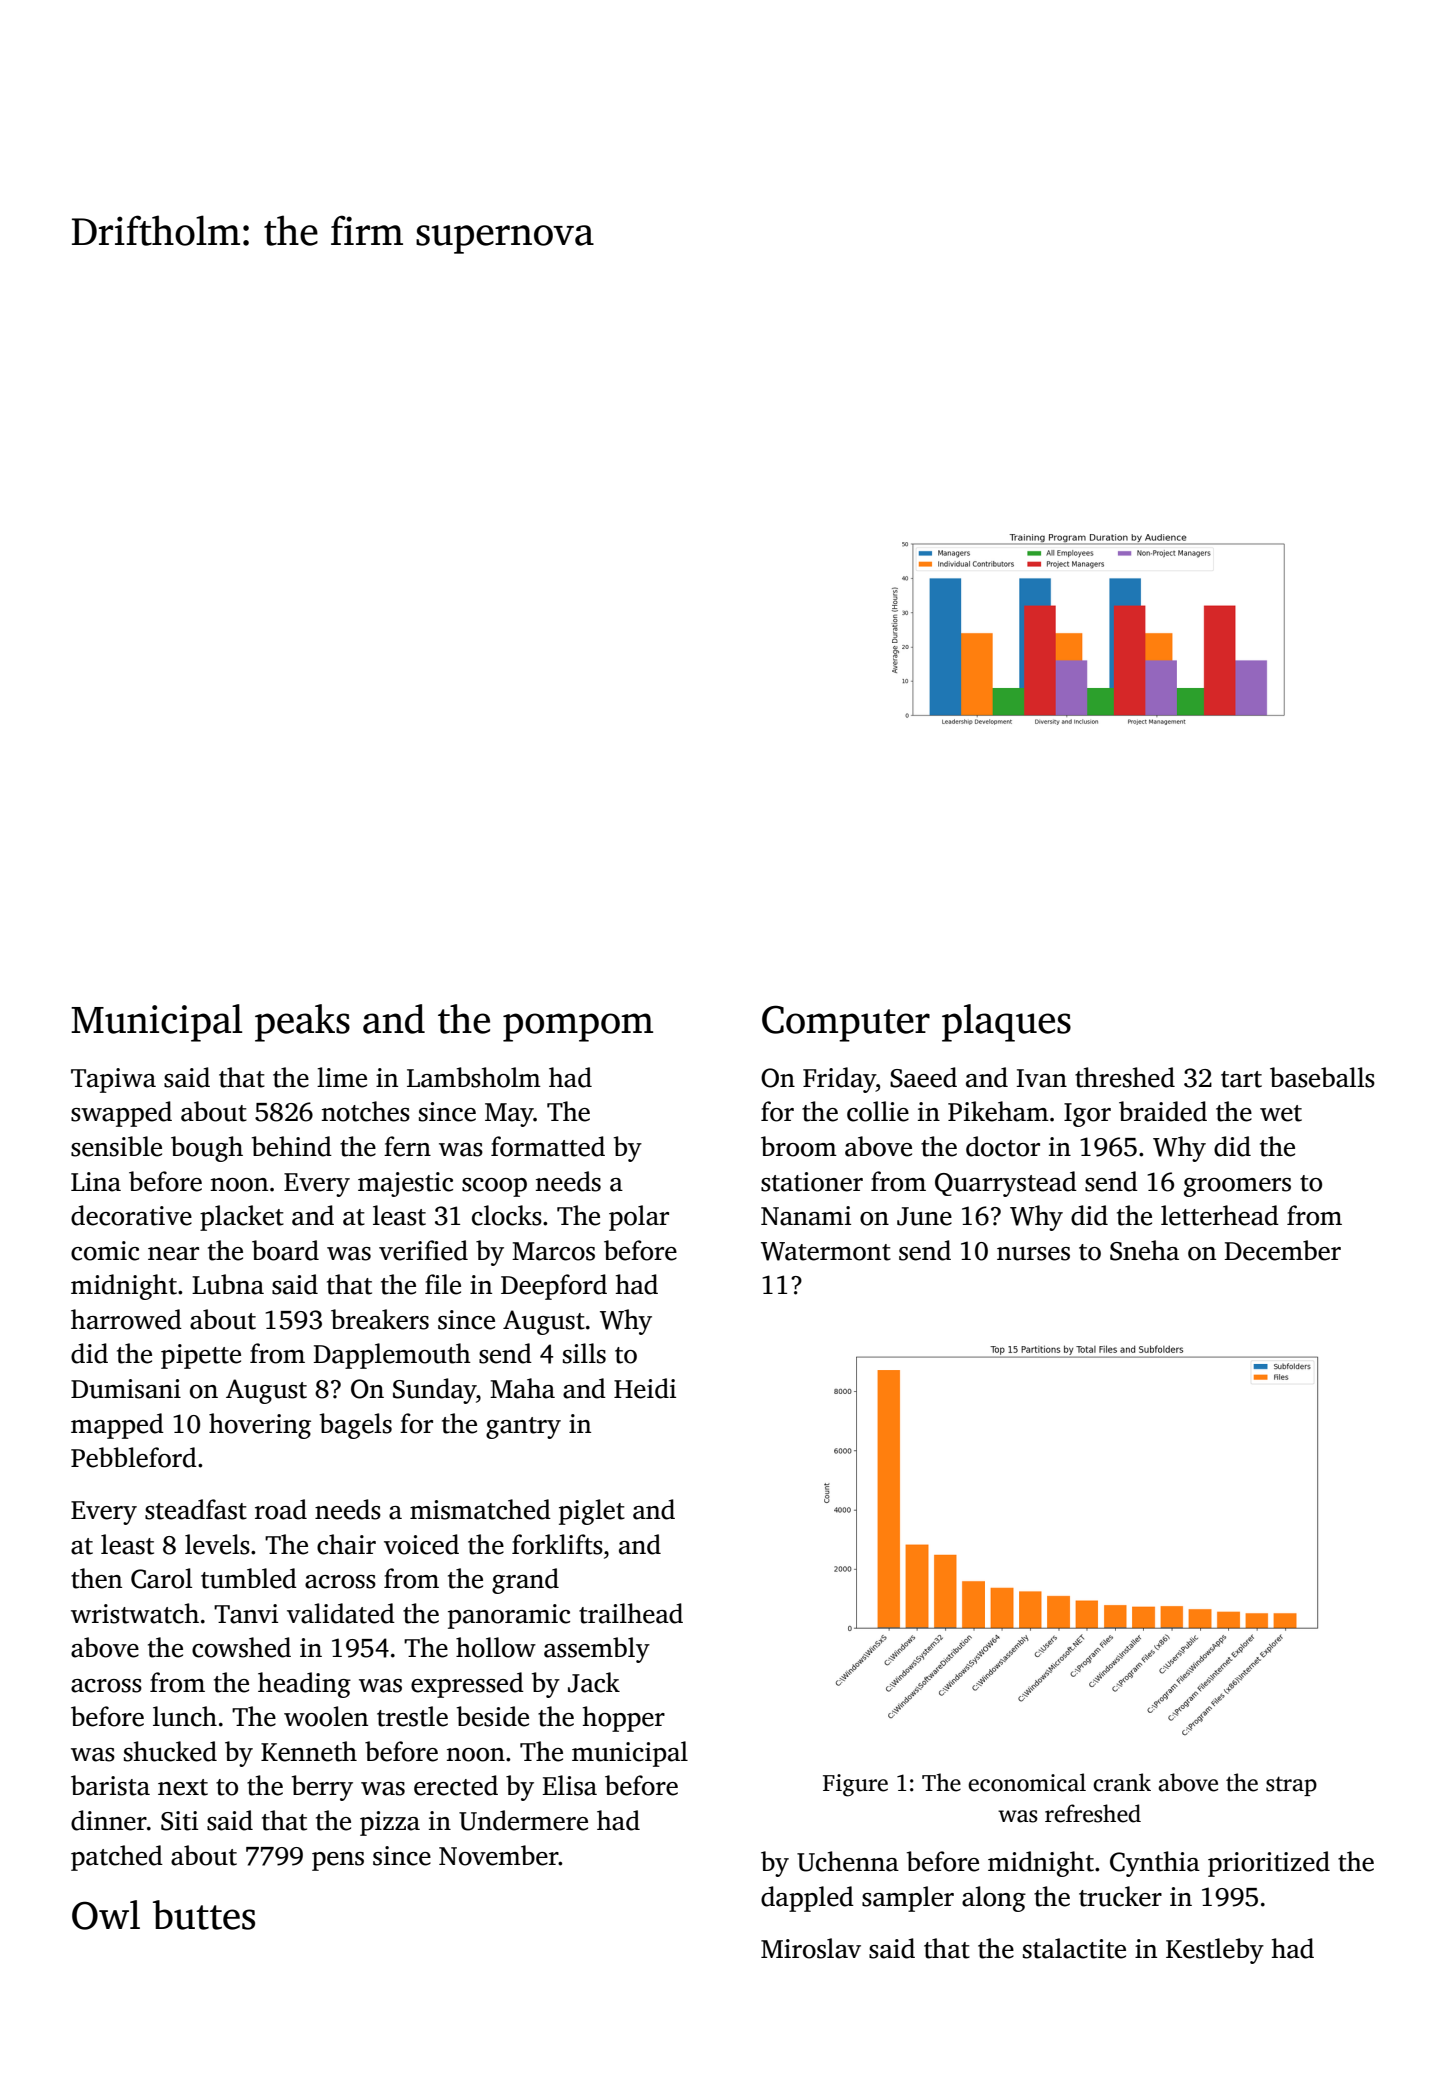  I want to click on plaques, so click(1006, 1023).
